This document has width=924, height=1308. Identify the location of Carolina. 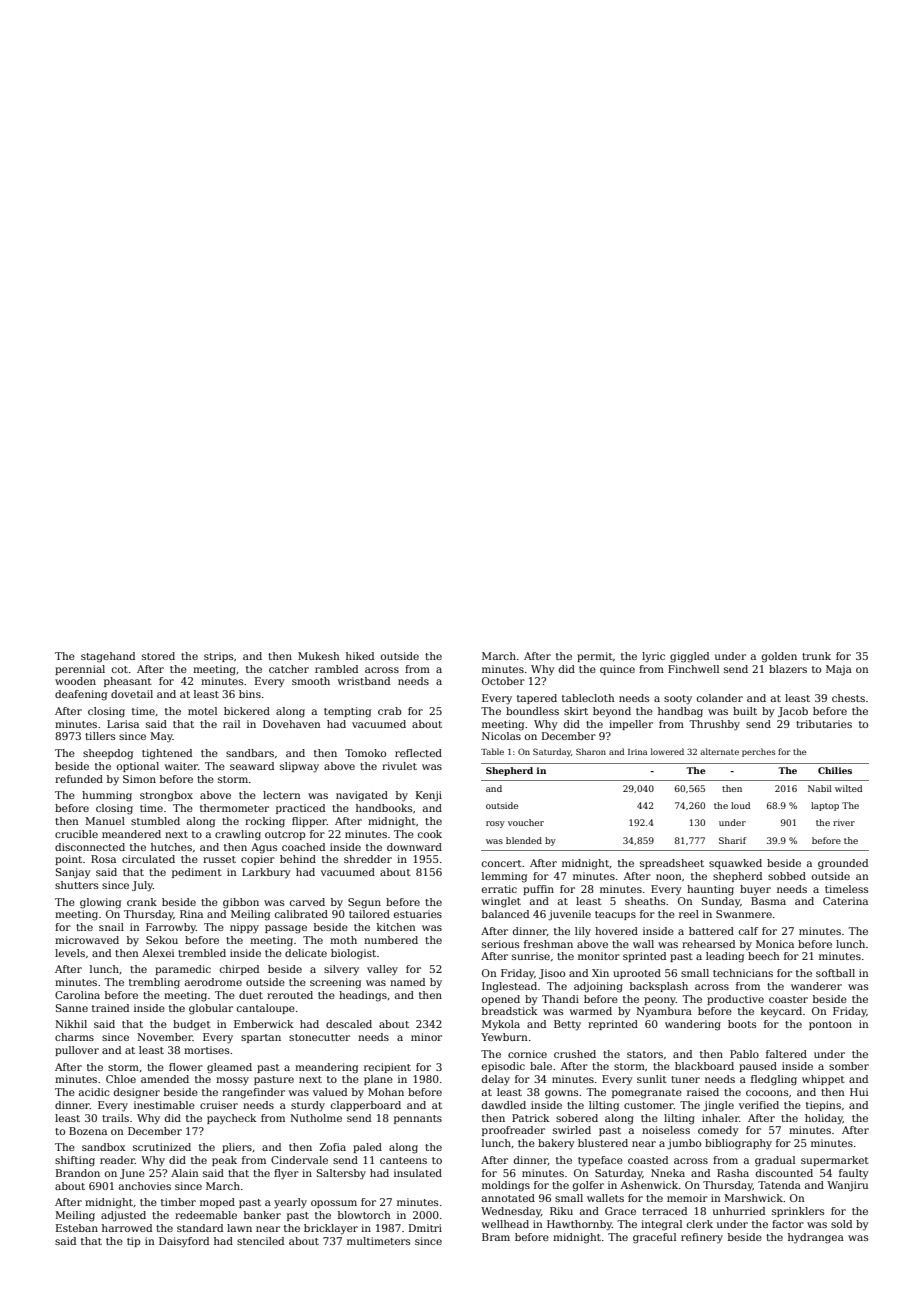
(77, 995).
